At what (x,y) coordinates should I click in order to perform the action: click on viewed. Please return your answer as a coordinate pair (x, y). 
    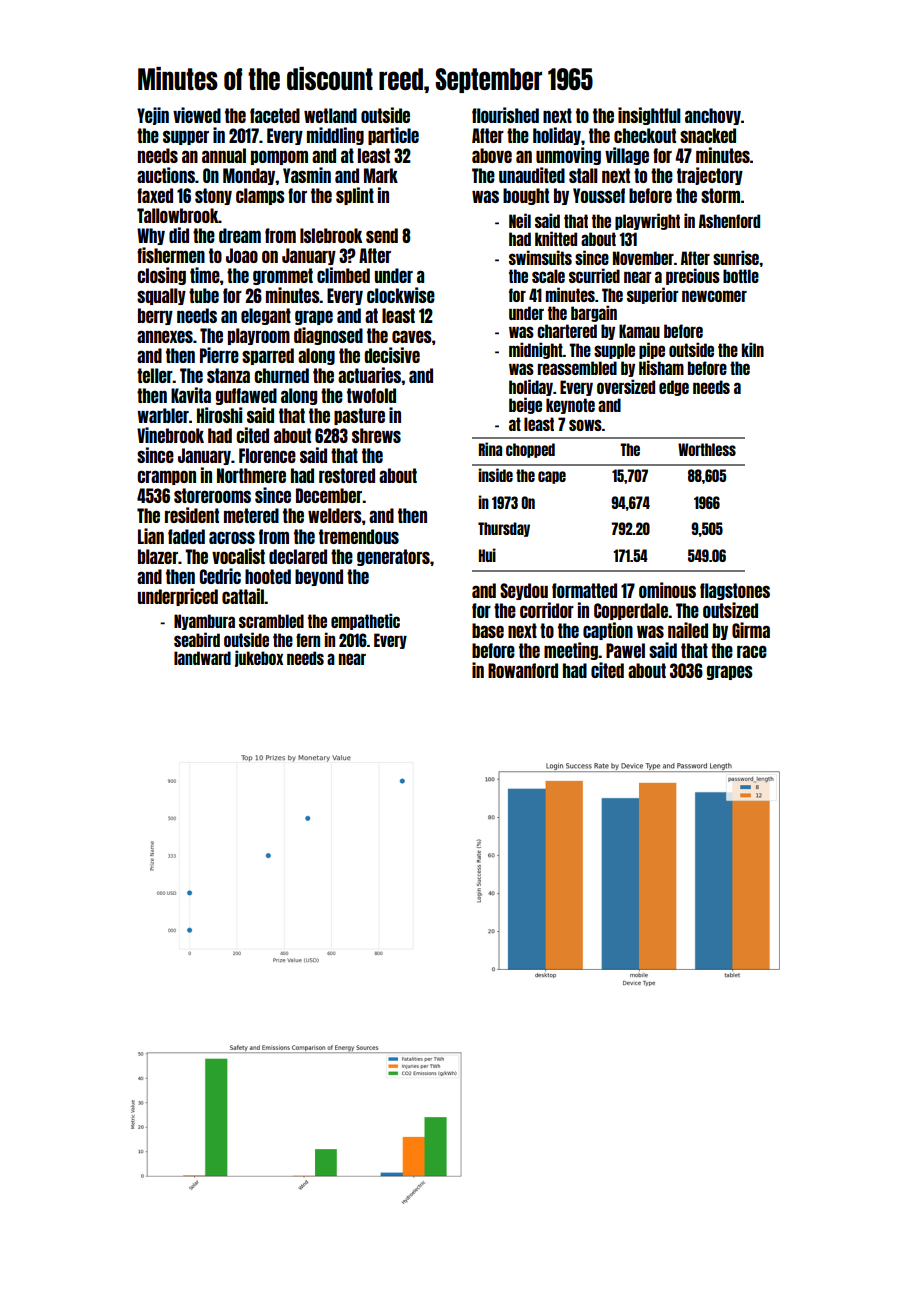
    Looking at the image, I should click on (197, 115).
